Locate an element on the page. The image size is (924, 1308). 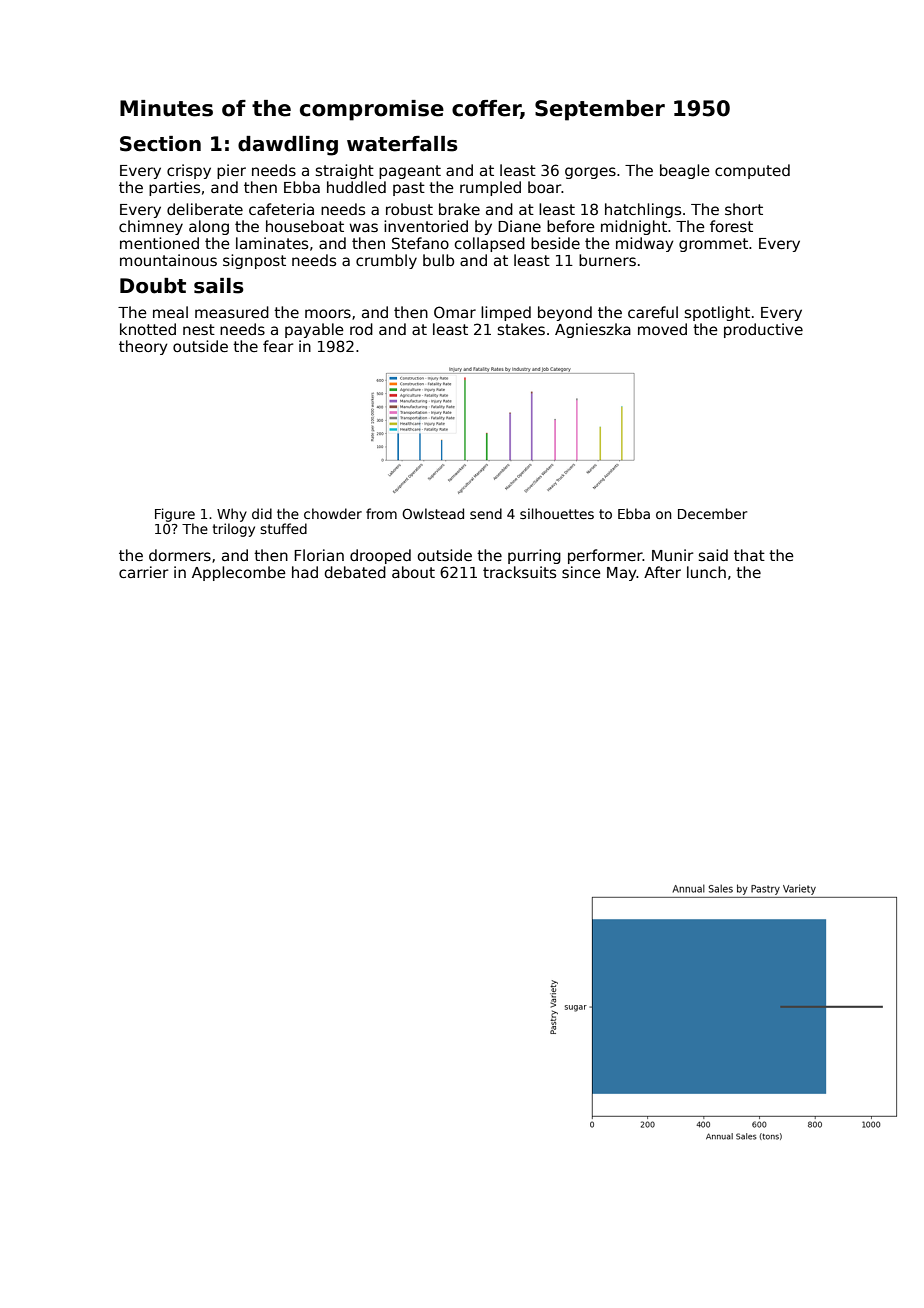
signpost is located at coordinates (254, 261).
